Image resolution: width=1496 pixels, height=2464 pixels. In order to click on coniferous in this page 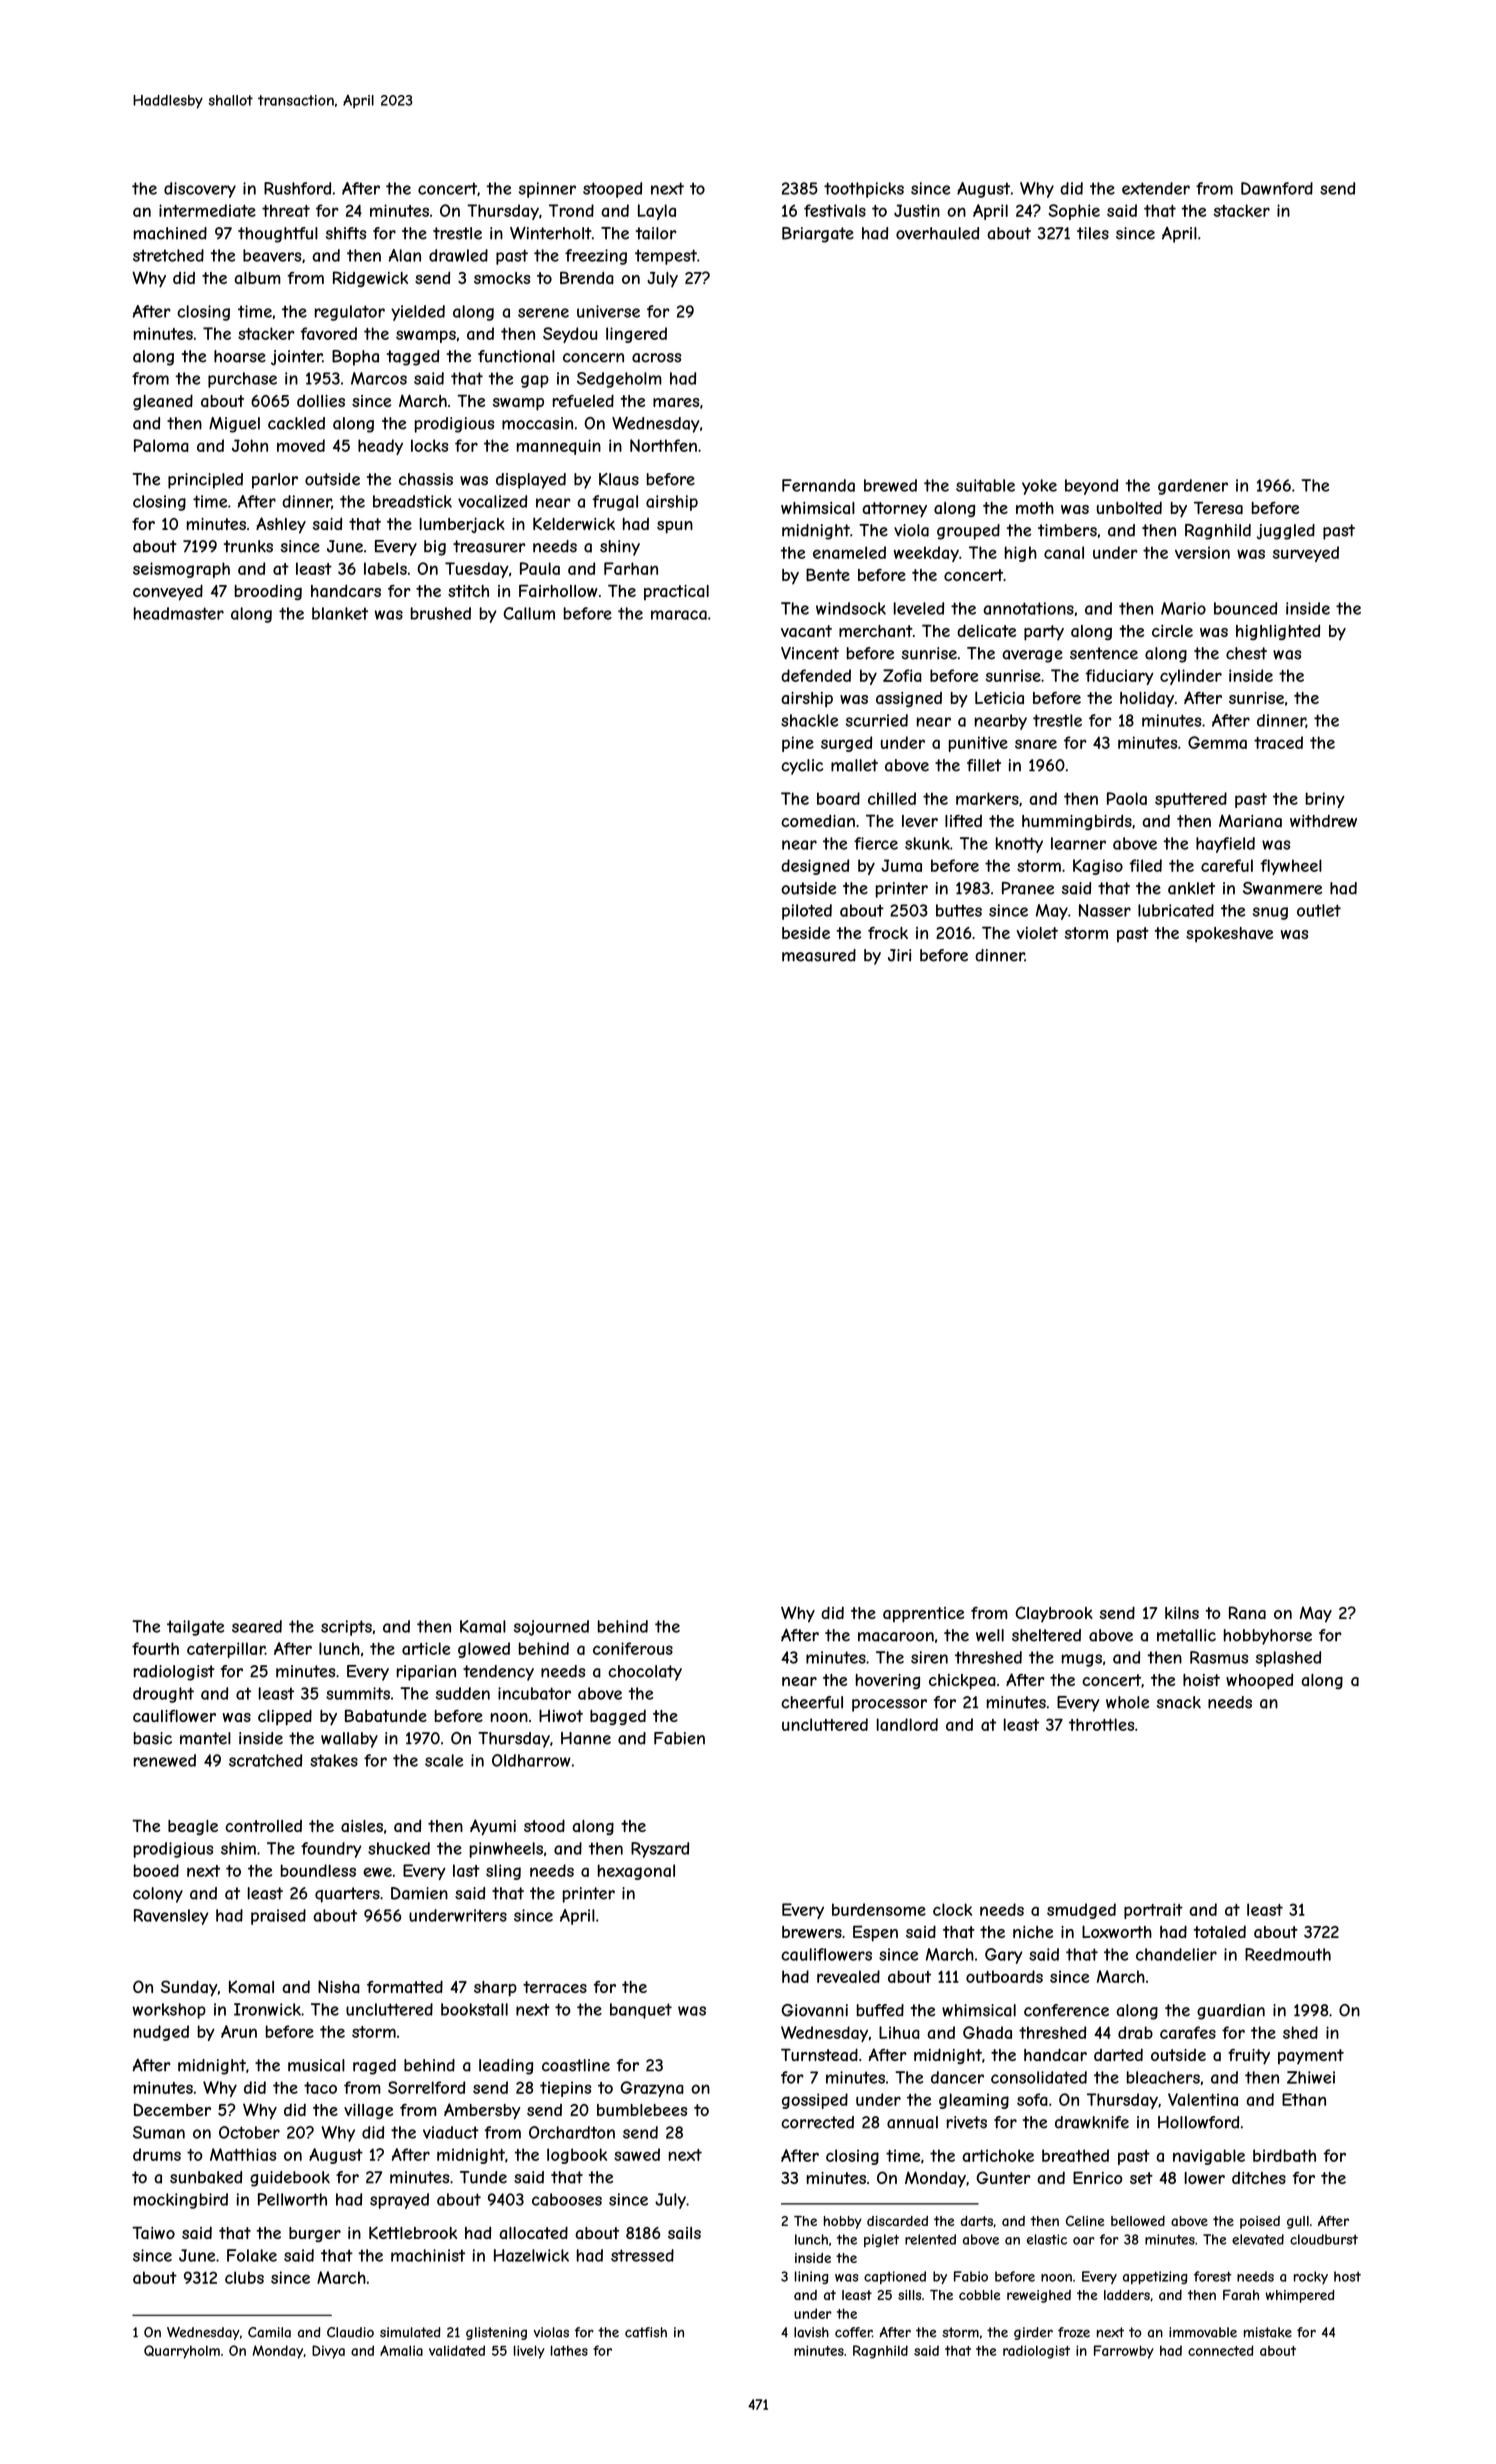, I will do `click(633, 1648)`.
